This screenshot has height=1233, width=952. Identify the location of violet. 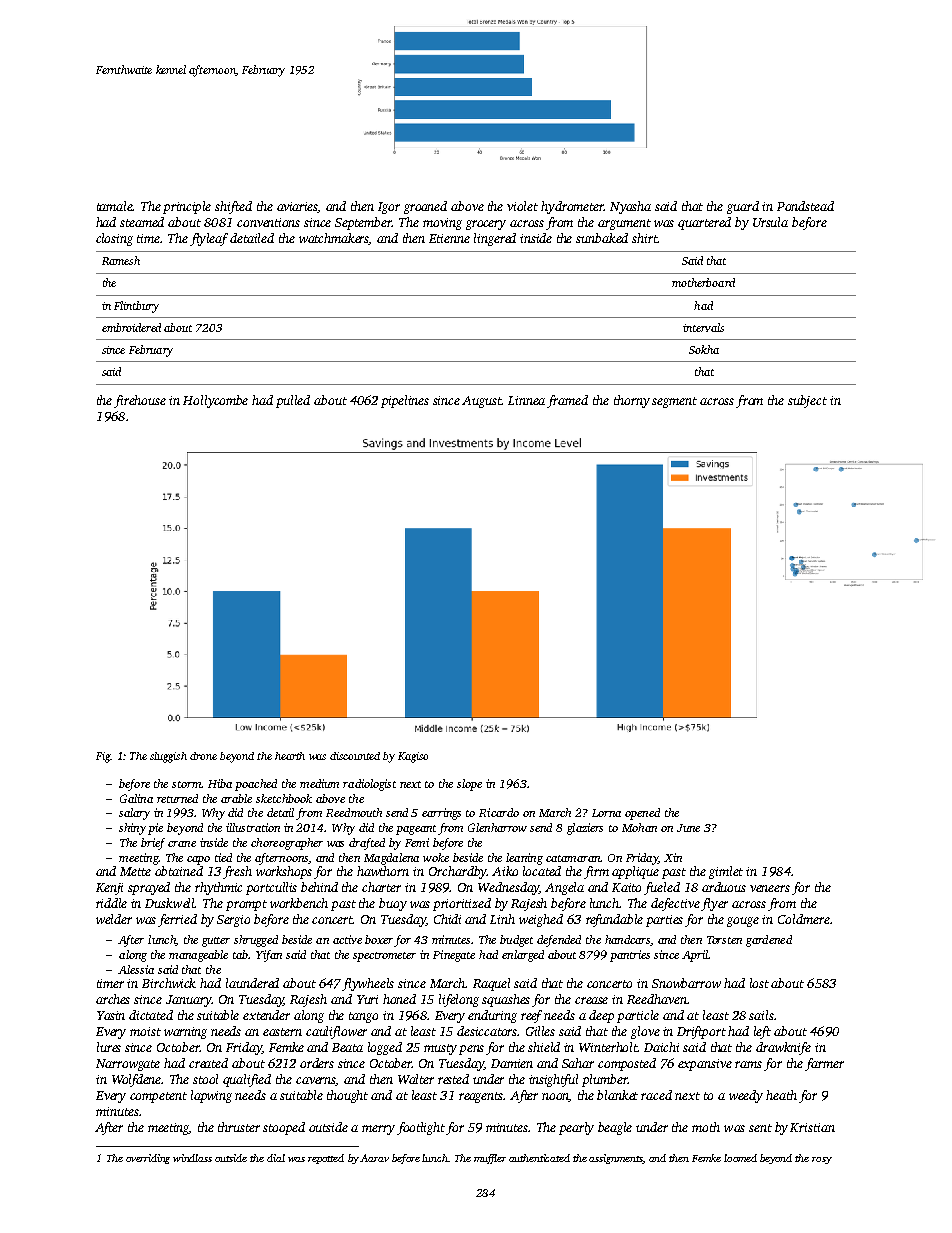
(522, 206).
